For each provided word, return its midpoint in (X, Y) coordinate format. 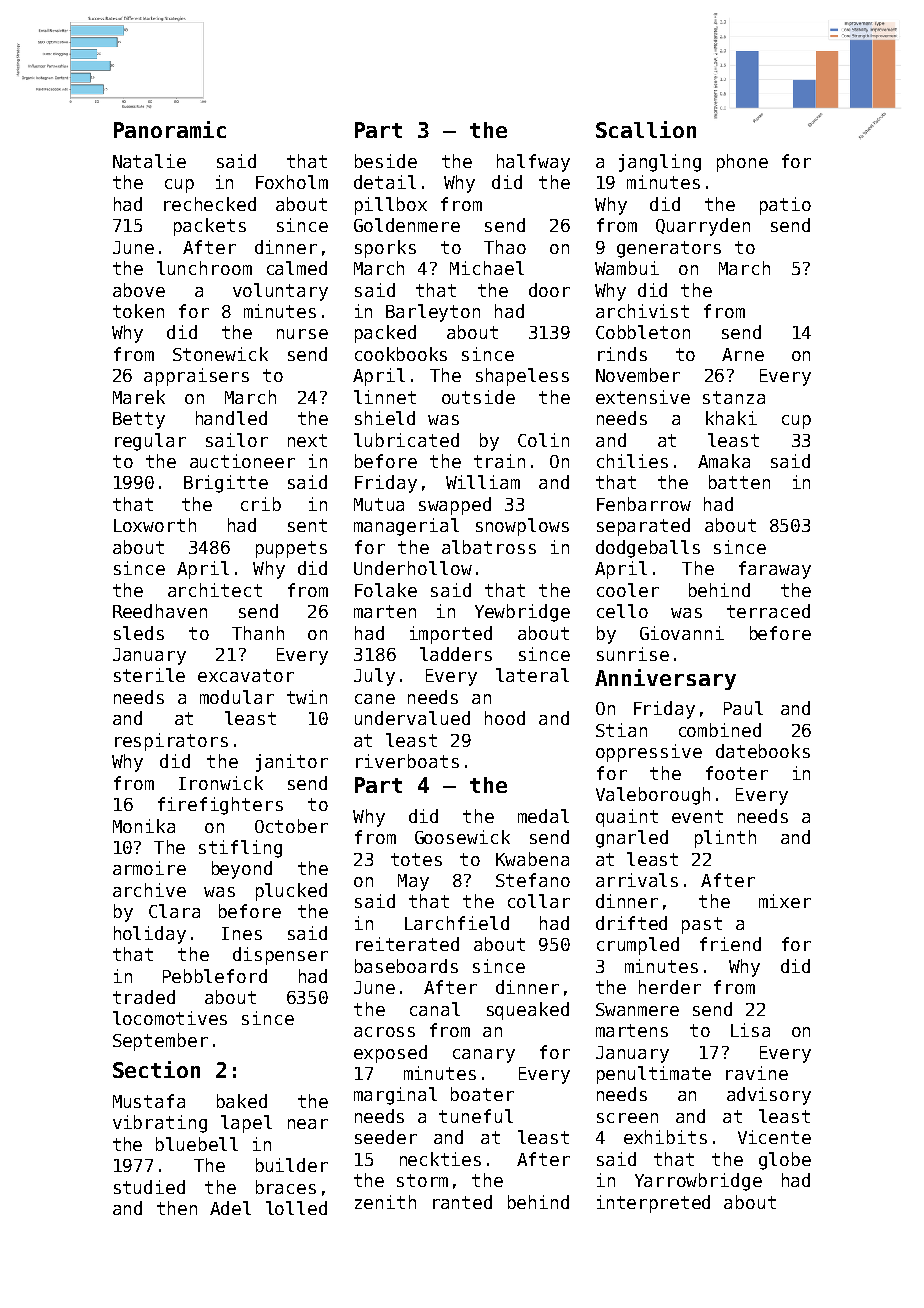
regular (150, 442)
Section (156, 1069)
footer (737, 773)
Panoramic (170, 129)
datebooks (763, 751)
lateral (532, 675)
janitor (292, 763)
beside (386, 161)
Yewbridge (522, 613)
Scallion (646, 129)
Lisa (750, 1030)
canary (484, 1056)
